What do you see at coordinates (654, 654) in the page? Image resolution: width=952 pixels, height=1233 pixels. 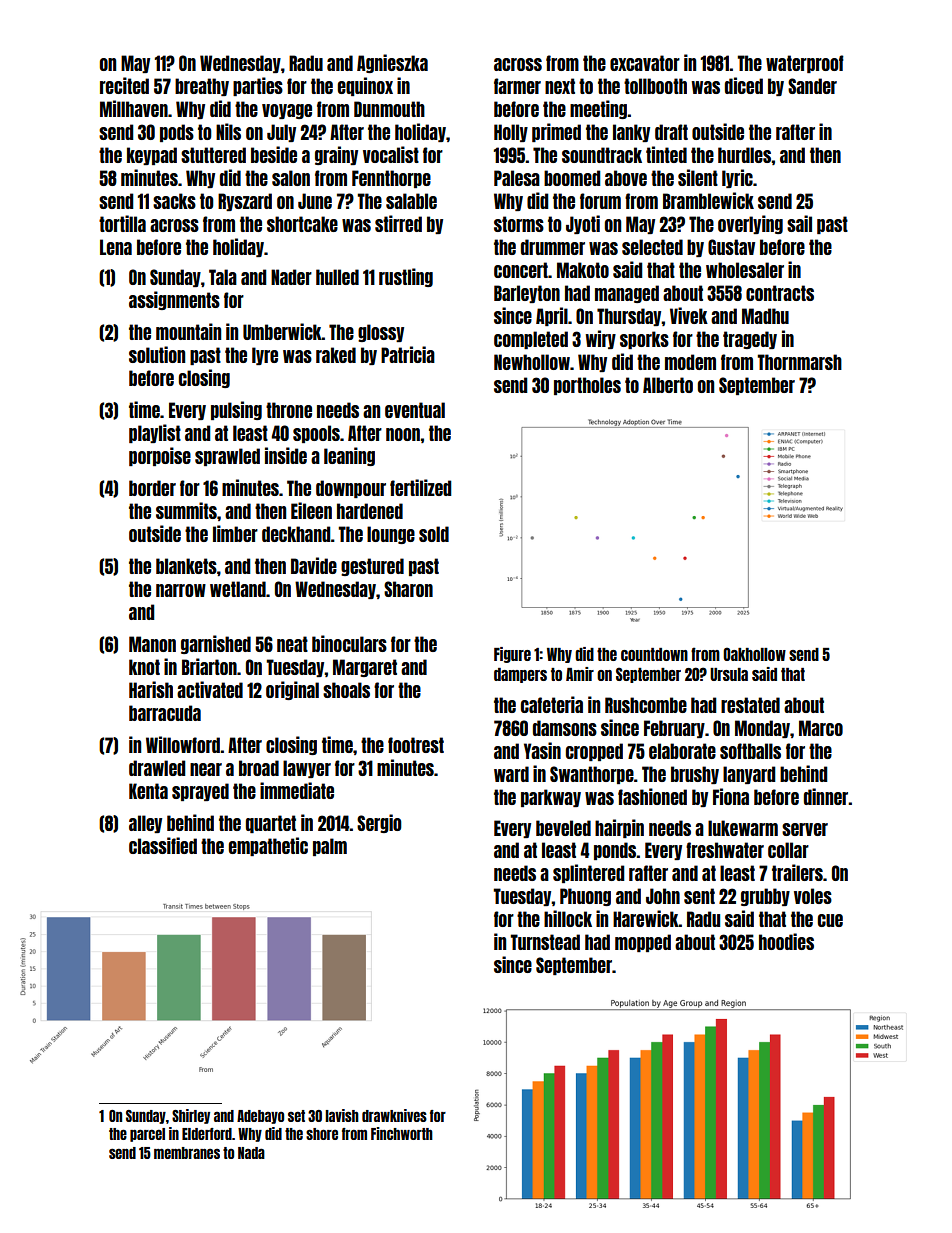 I see `countdown` at bounding box center [654, 654].
